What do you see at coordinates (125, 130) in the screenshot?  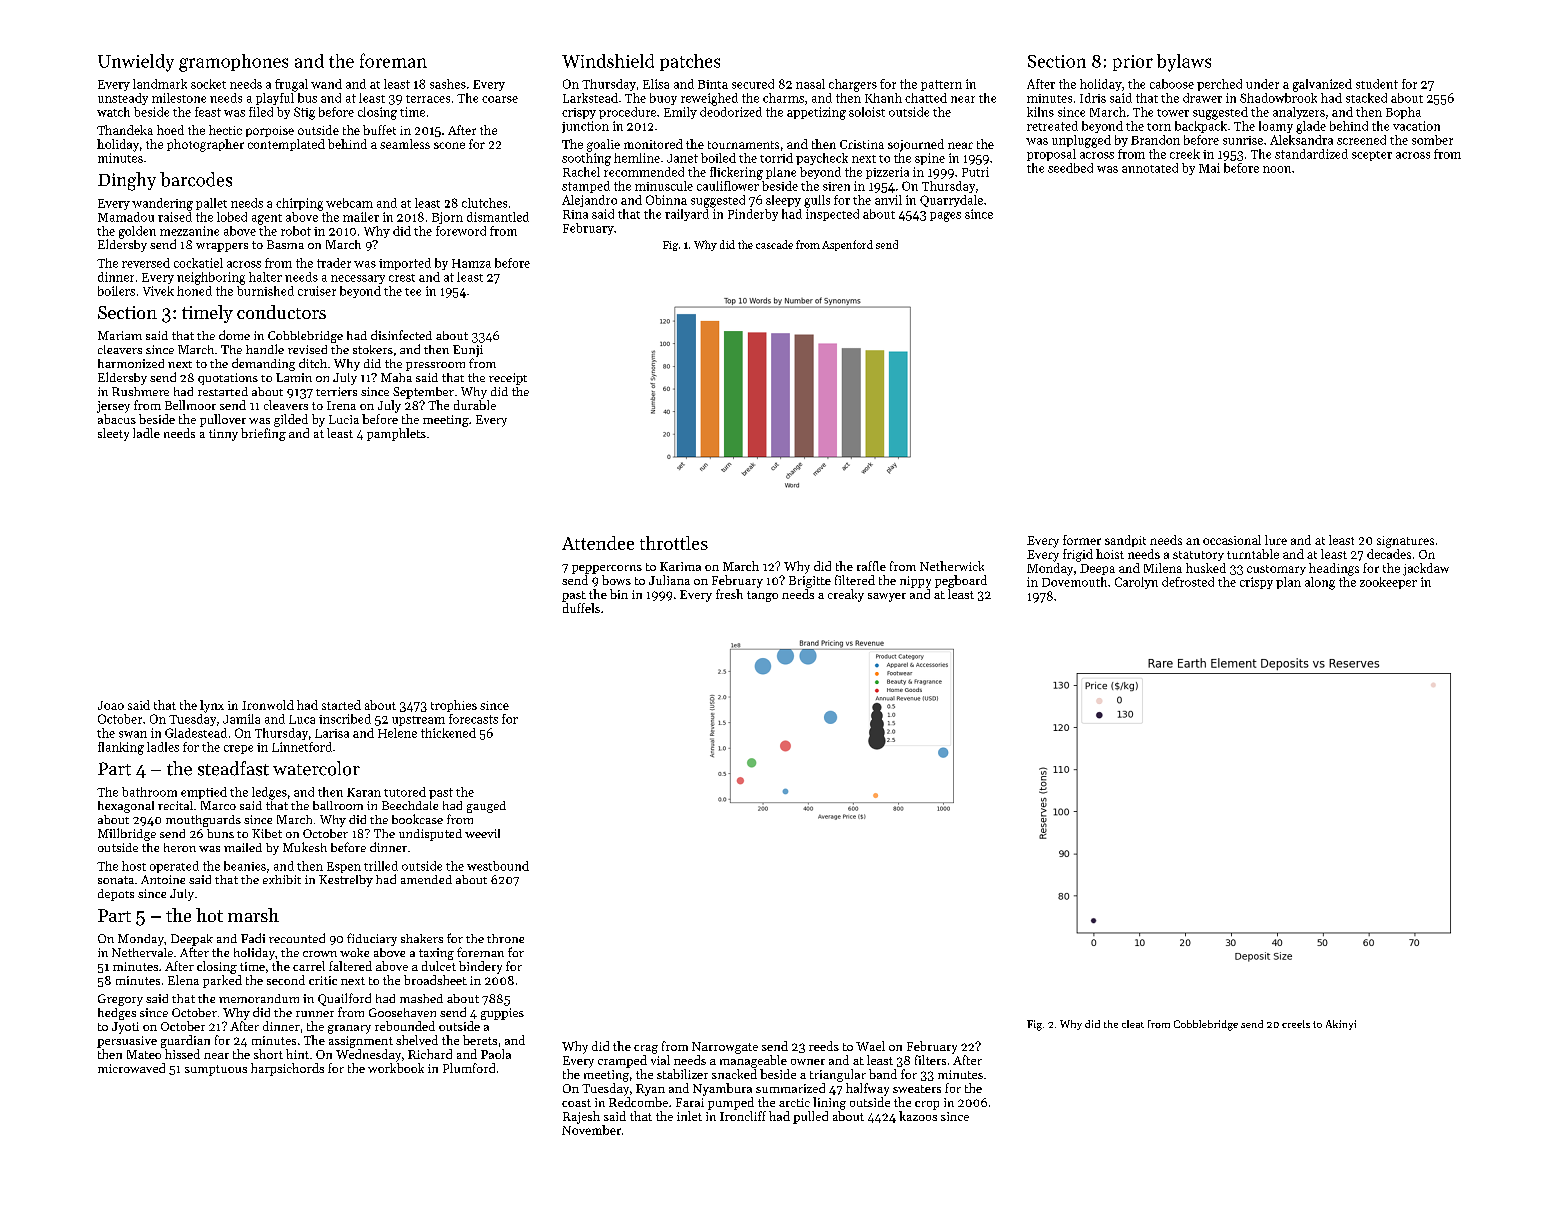 I see `Thandeka` at bounding box center [125, 130].
